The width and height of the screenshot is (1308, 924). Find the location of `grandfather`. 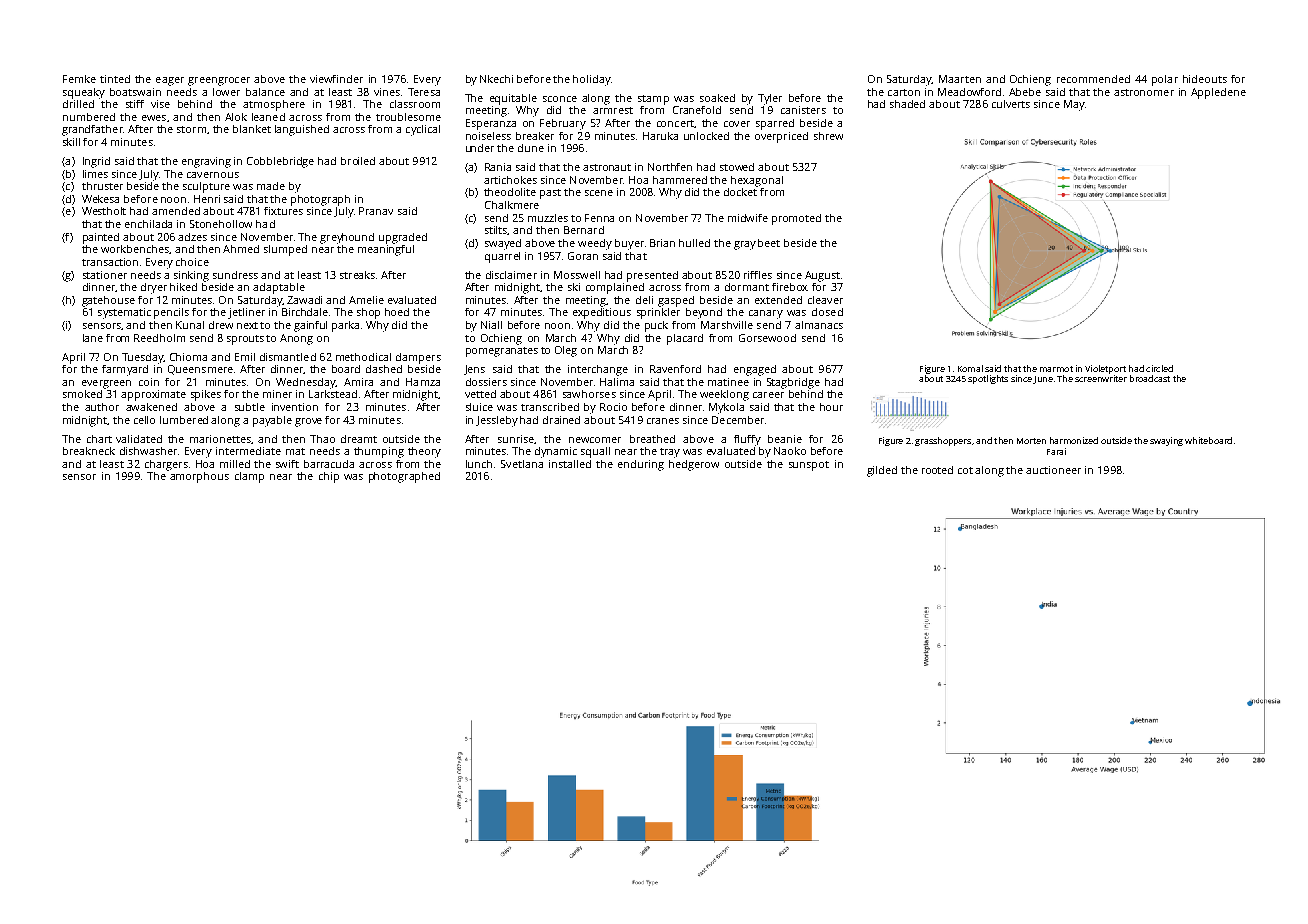

grandfather is located at coordinates (92, 130).
